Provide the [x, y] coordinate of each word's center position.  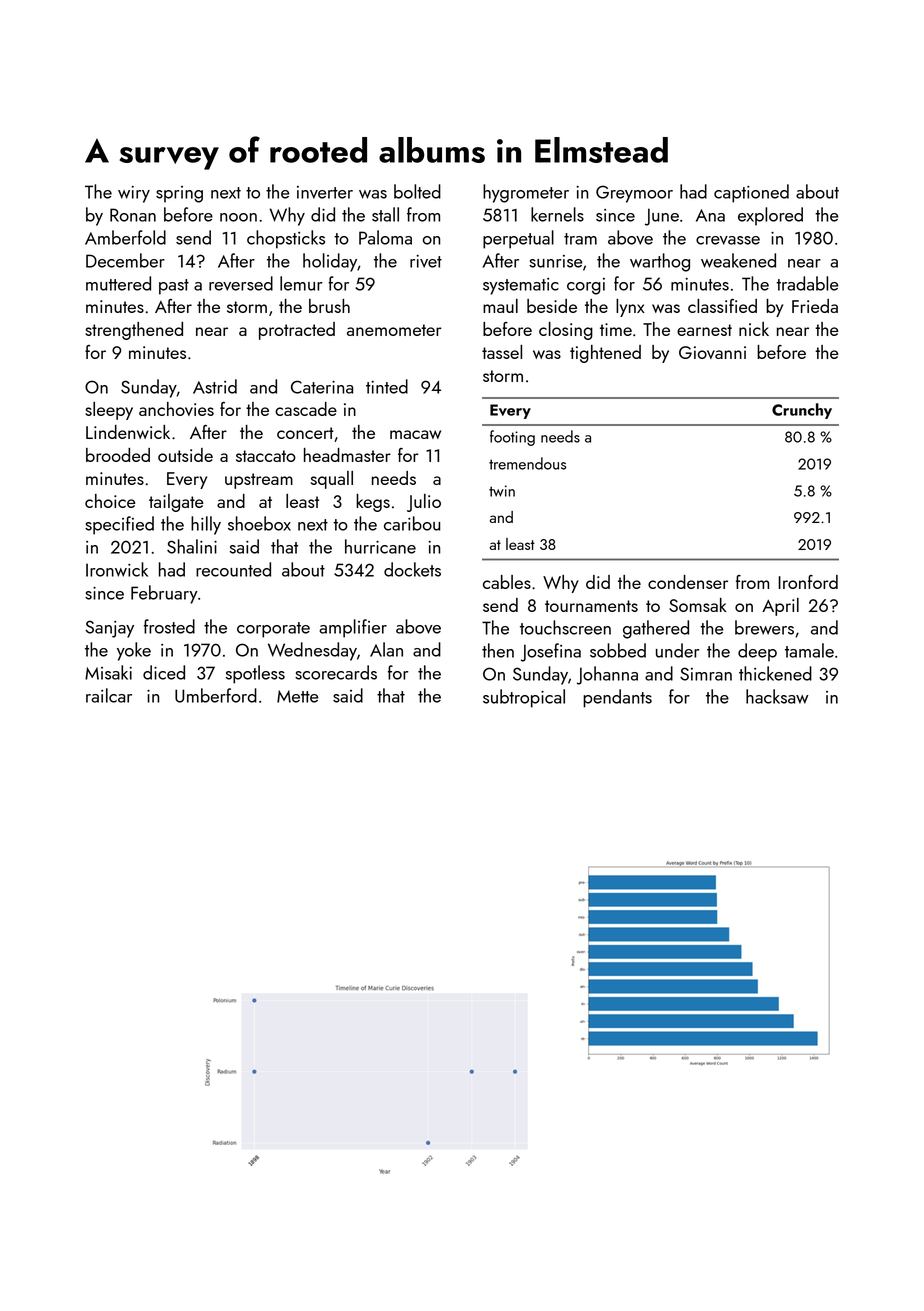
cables [507, 582]
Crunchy [802, 411]
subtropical [524, 698]
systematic [521, 286]
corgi [586, 286]
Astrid [215, 386]
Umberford [216, 695]
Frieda [815, 306]
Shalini [192, 546]
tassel [502, 352]
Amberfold [125, 237]
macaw [415, 434]
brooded [118, 455]
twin [502, 491]
